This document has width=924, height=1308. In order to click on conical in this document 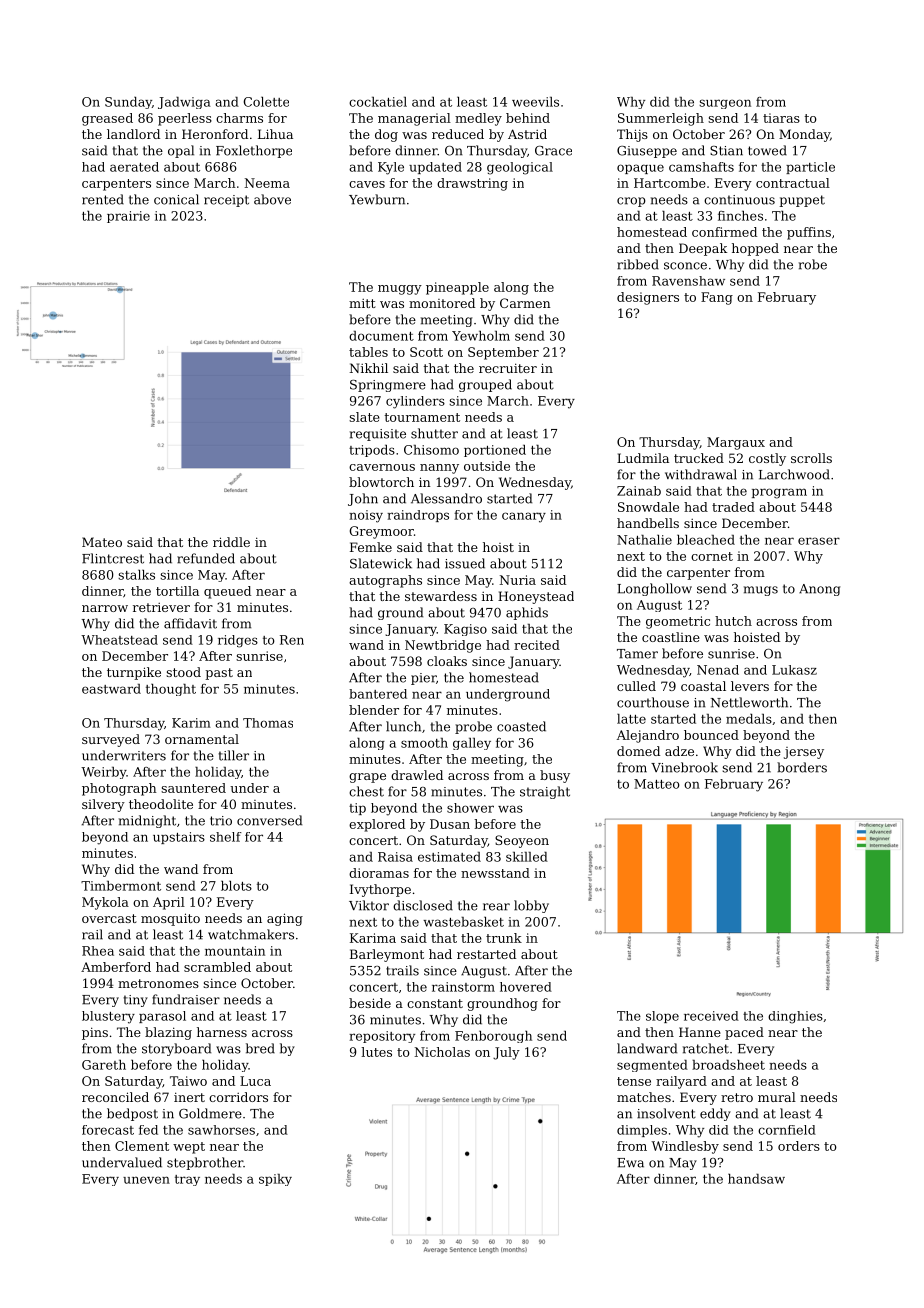, I will do `click(176, 199)`.
